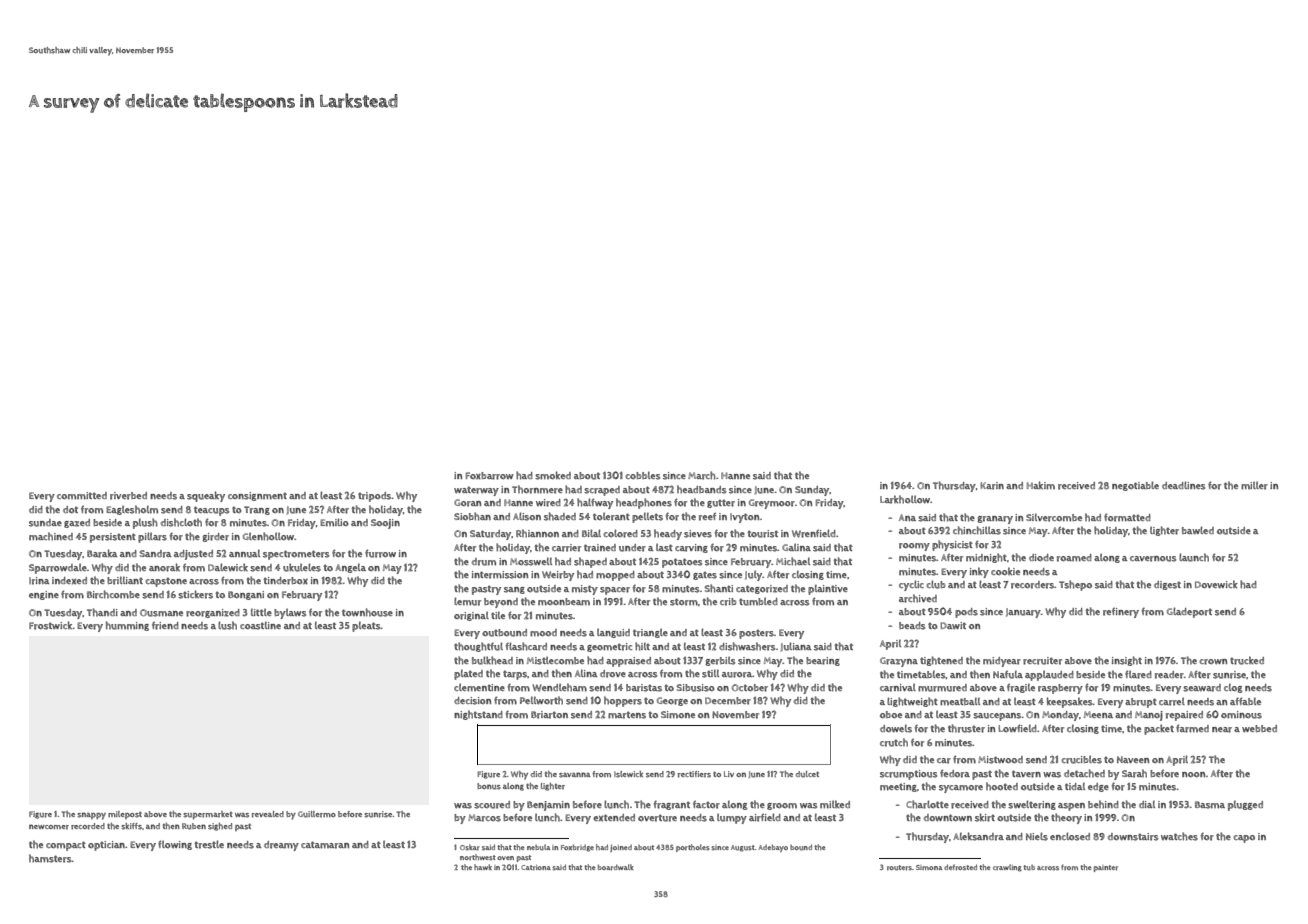 The height and width of the screenshot is (924, 1308). What do you see at coordinates (1037, 836) in the screenshot?
I see `Niels` at bounding box center [1037, 836].
